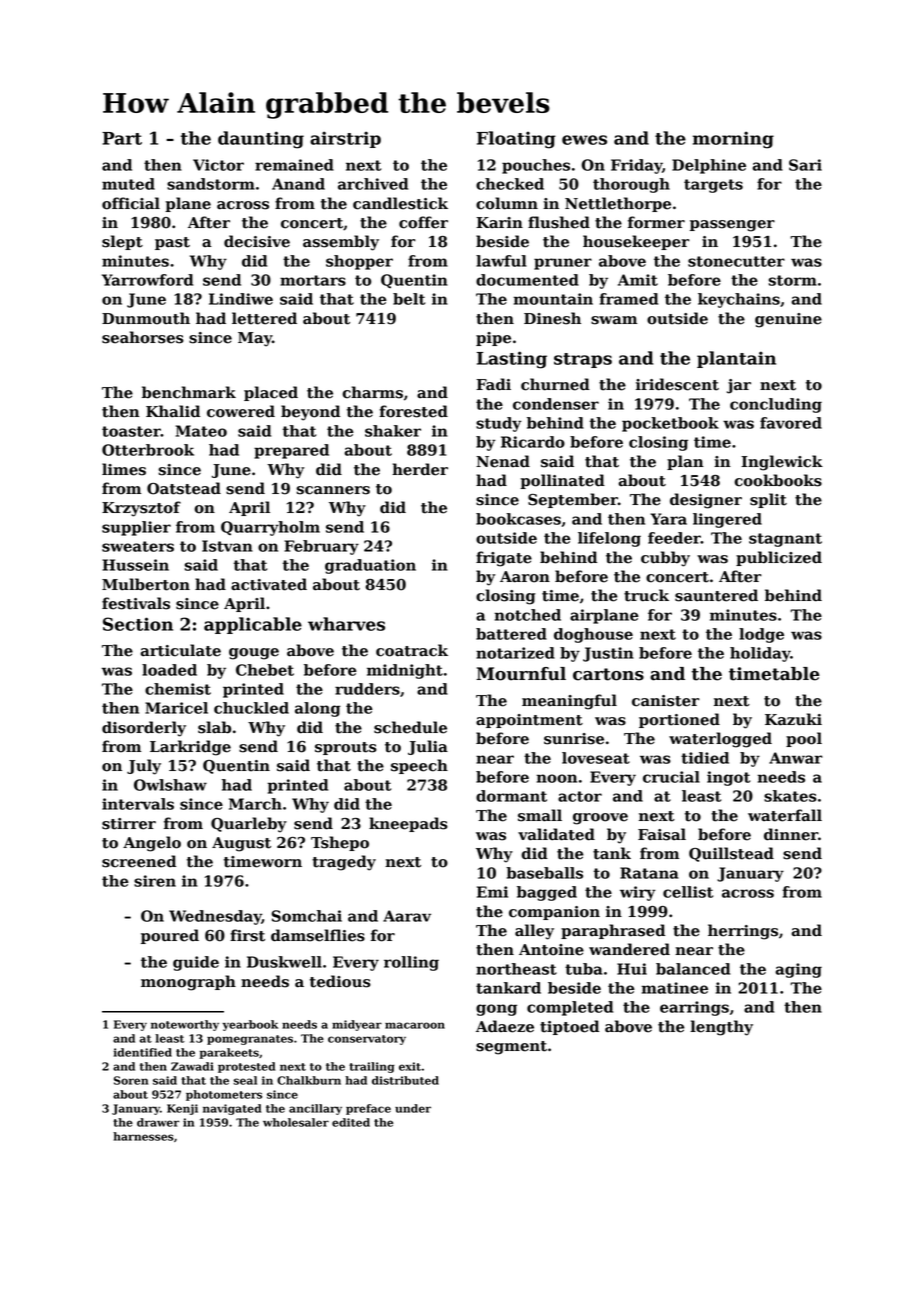  Describe the element at coordinates (428, 747) in the screenshot. I see `Julia` at that location.
